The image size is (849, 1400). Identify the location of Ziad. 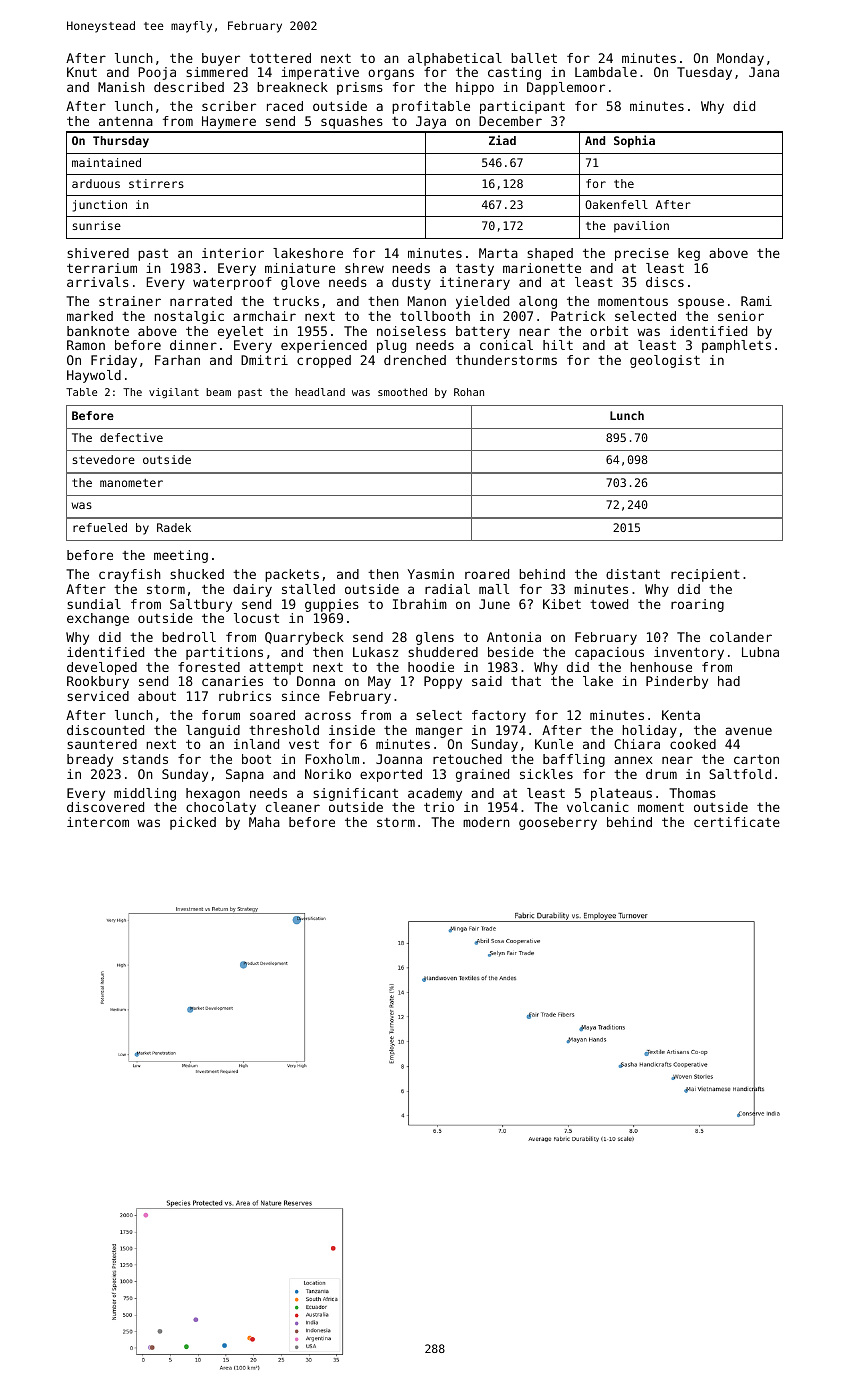
(502, 140).
